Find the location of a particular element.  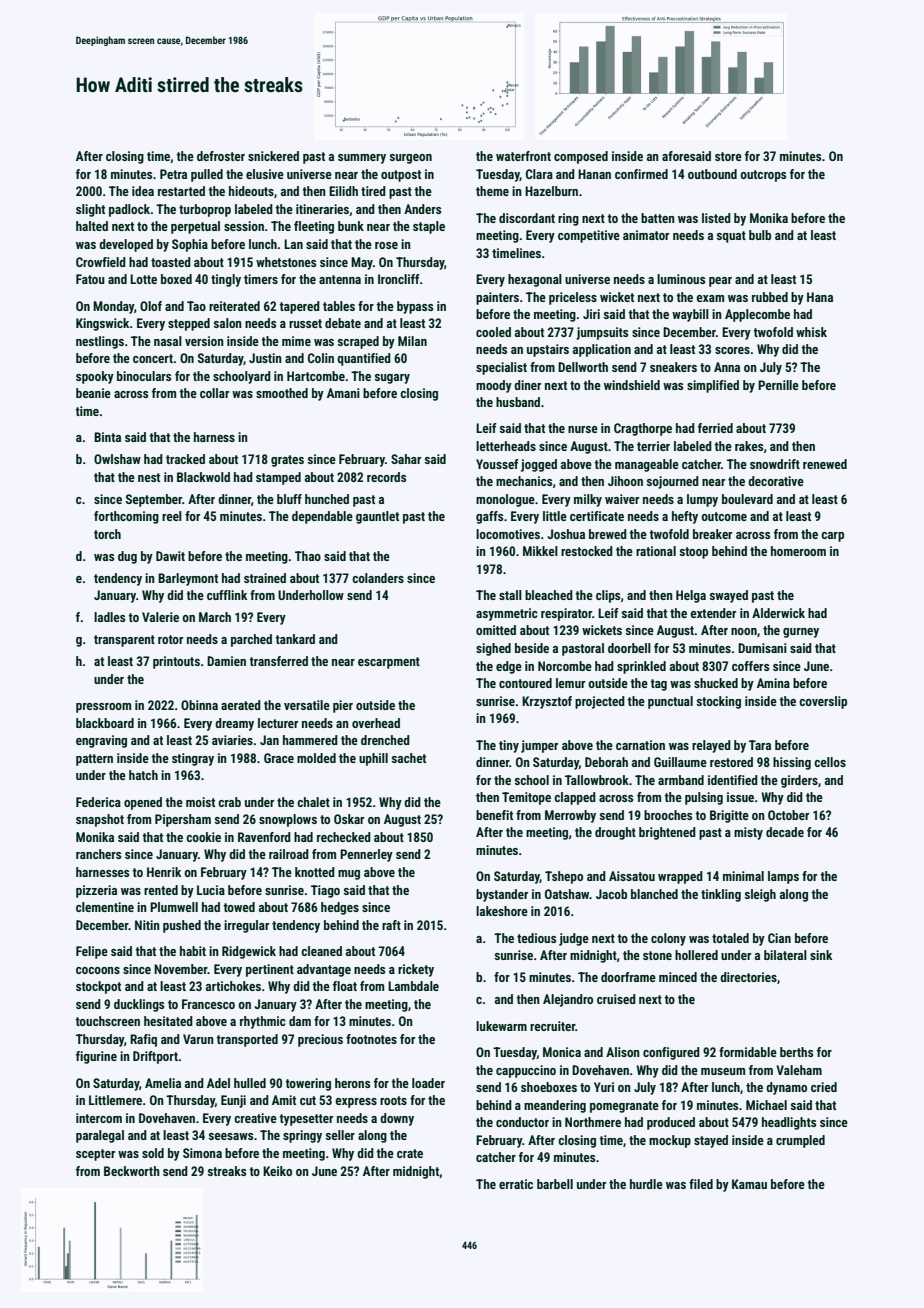

intercom is located at coordinates (99, 1118).
